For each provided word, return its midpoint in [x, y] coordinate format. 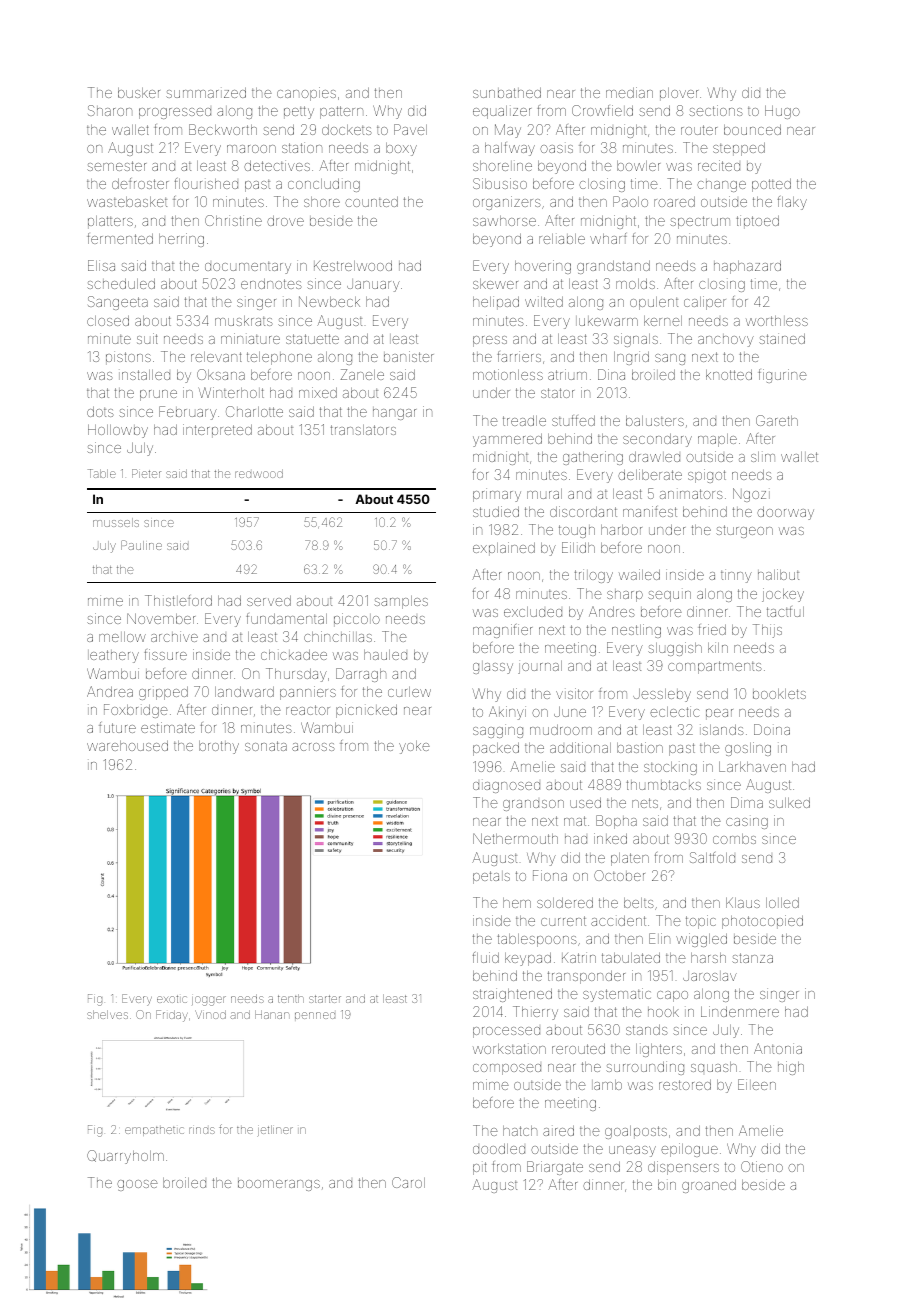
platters [110, 222]
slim [763, 457]
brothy [219, 747]
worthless [777, 321]
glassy [493, 667]
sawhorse [504, 221]
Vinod [210, 1014]
